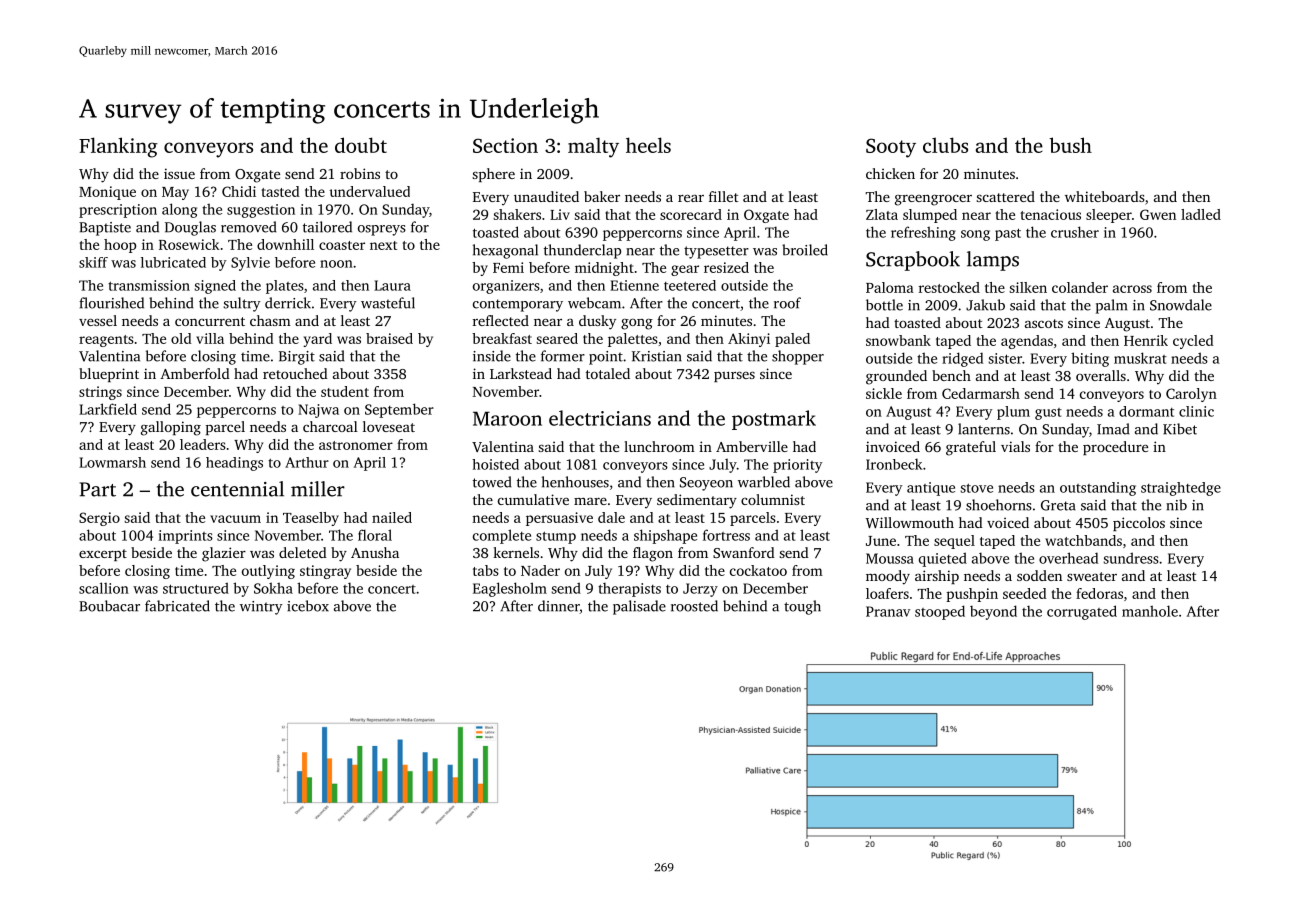  I want to click on dusky, so click(597, 322).
